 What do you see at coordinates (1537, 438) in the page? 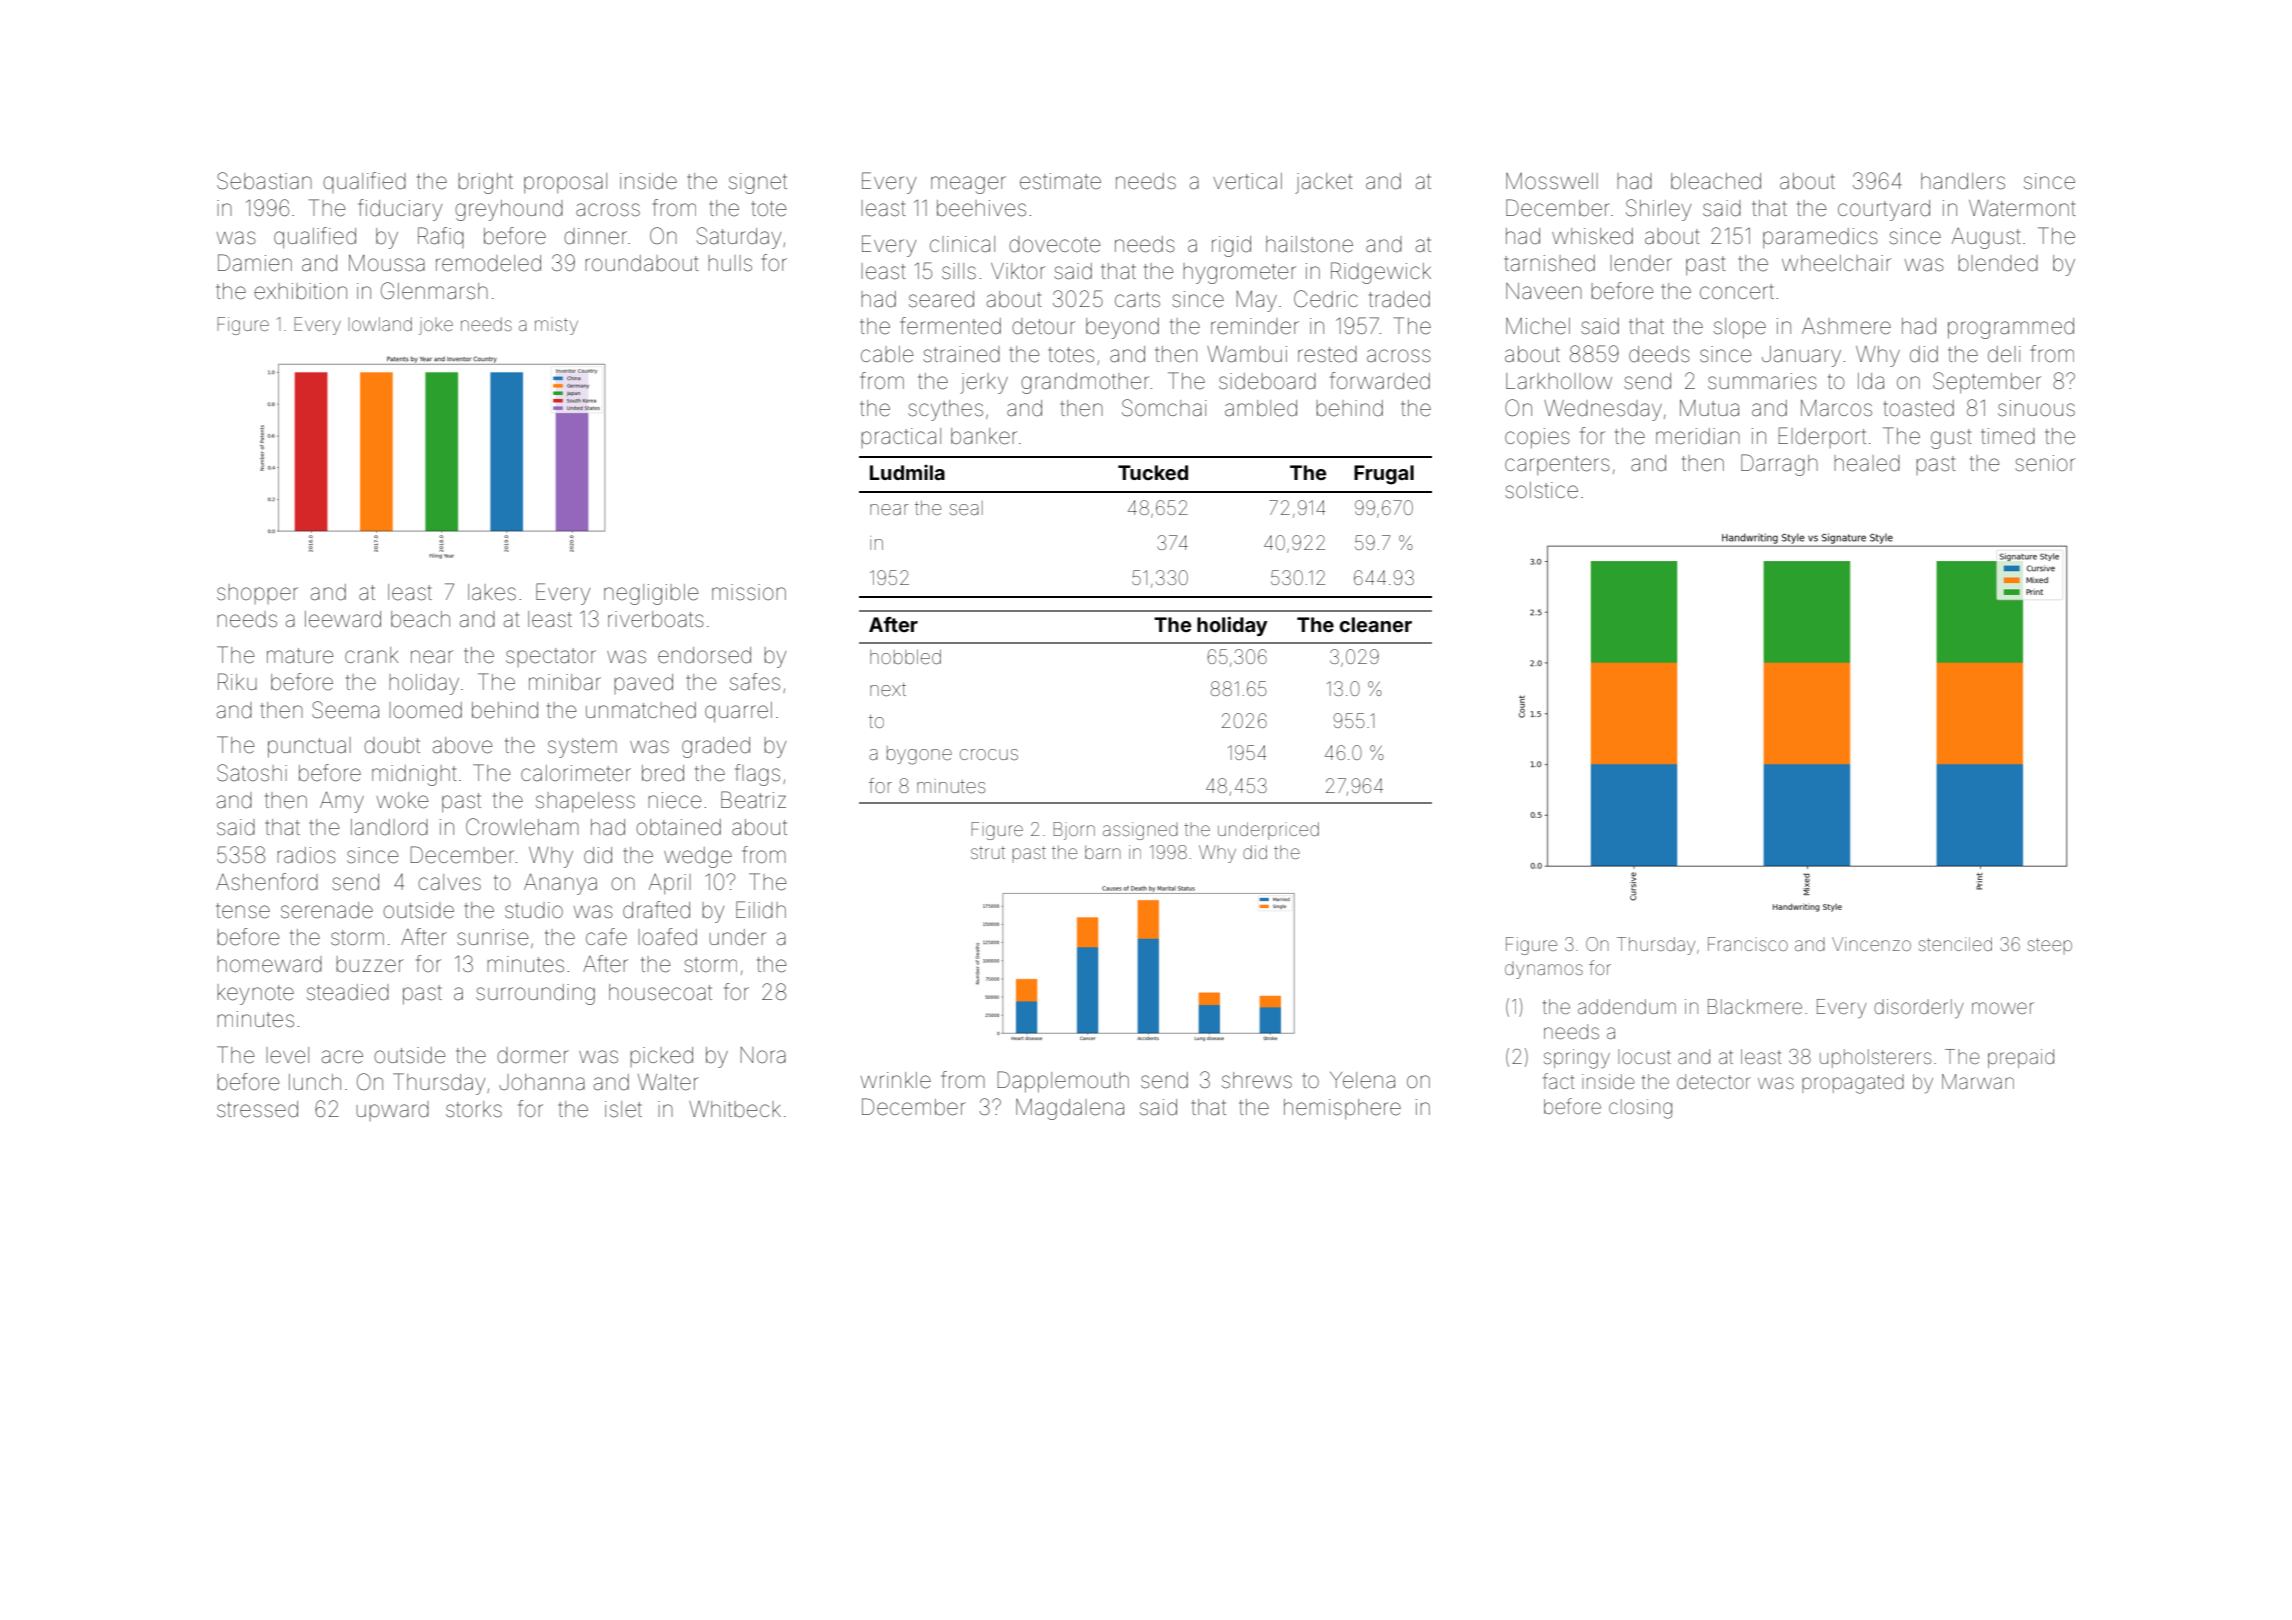
I see `copies` at bounding box center [1537, 438].
